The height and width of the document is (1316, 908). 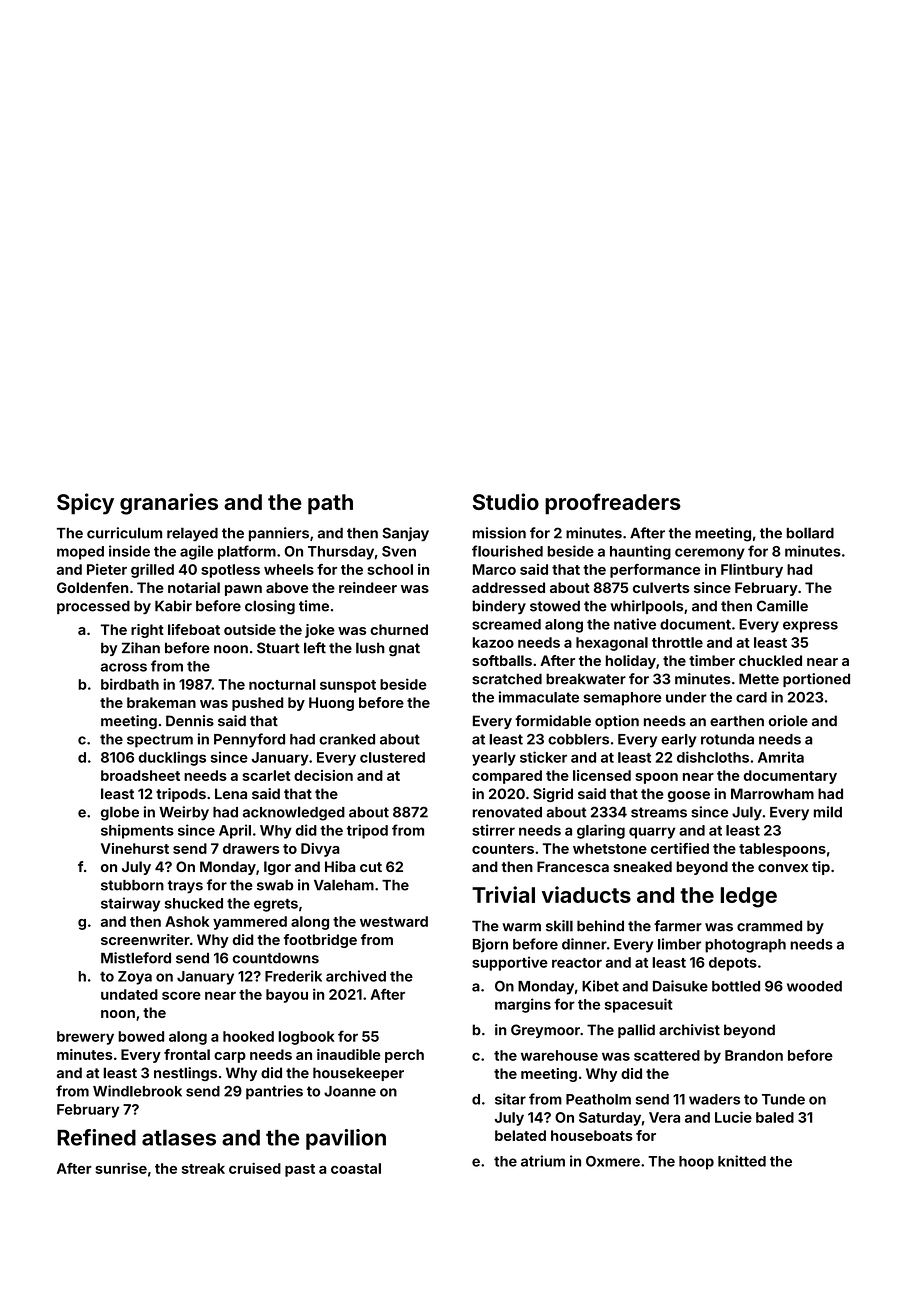 I want to click on gnat, so click(x=404, y=650).
